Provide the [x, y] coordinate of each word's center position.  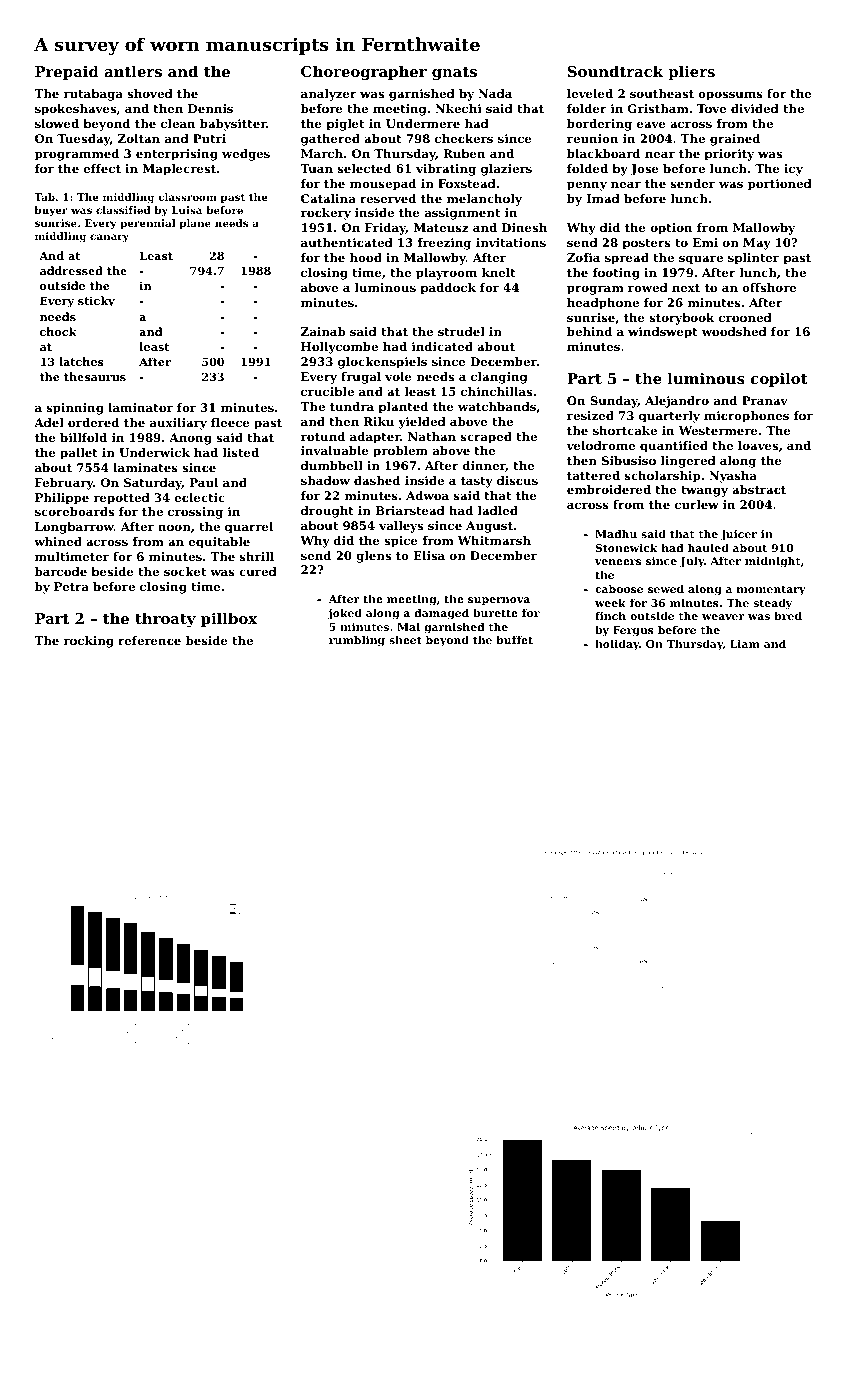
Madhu [616, 533]
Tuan [316, 168]
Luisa [187, 210]
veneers [618, 562]
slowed [57, 123]
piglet [345, 125]
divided [755, 108]
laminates [145, 467]
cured [258, 571]
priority [729, 155]
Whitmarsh [494, 540]
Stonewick [626, 547]
